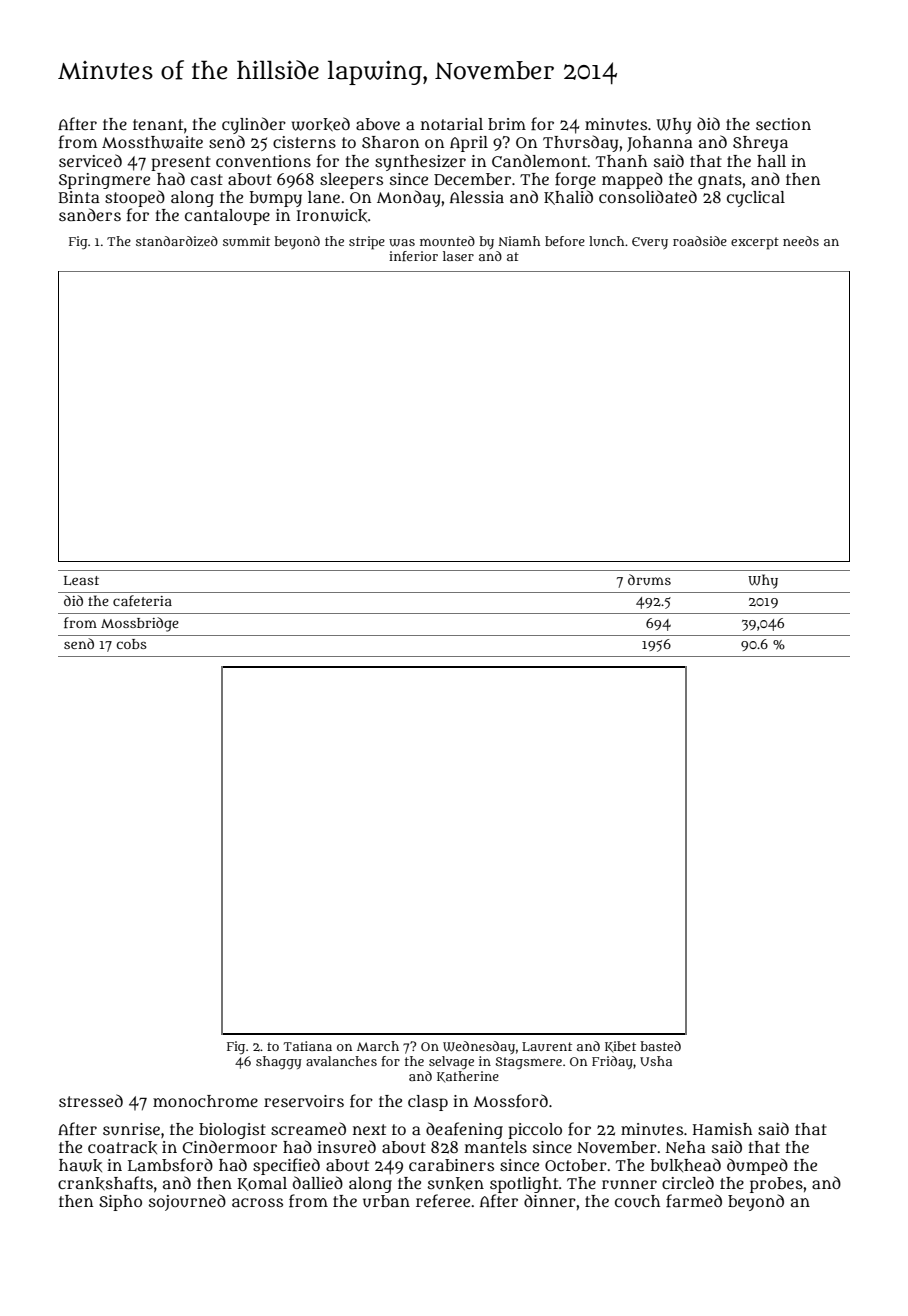 This screenshot has width=908, height=1316. What do you see at coordinates (177, 241) in the screenshot?
I see `standardized` at bounding box center [177, 241].
